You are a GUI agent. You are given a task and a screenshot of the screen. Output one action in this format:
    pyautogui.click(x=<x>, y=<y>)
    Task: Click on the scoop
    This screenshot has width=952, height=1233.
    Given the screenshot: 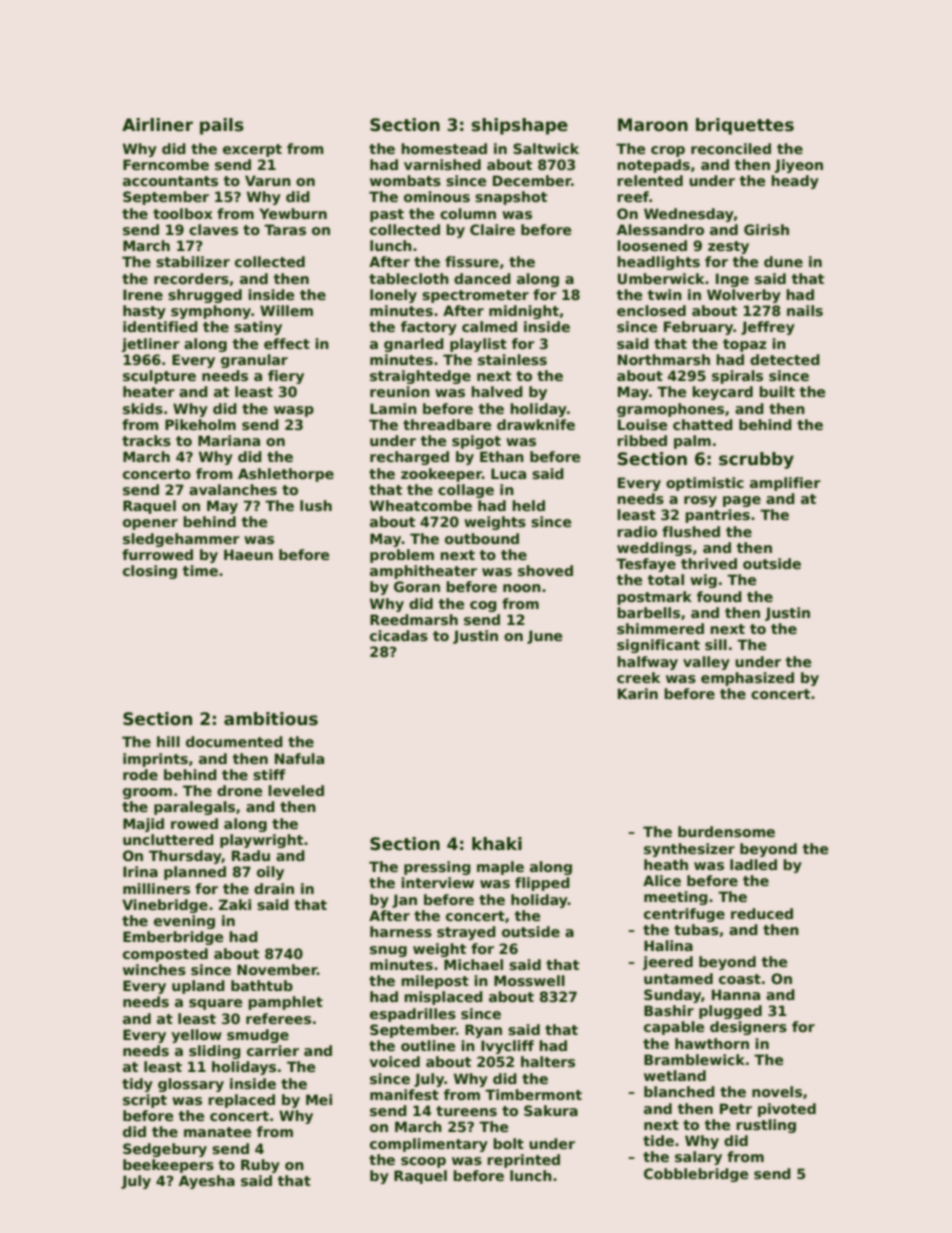 What is the action you would take?
    pyautogui.click(x=423, y=1162)
